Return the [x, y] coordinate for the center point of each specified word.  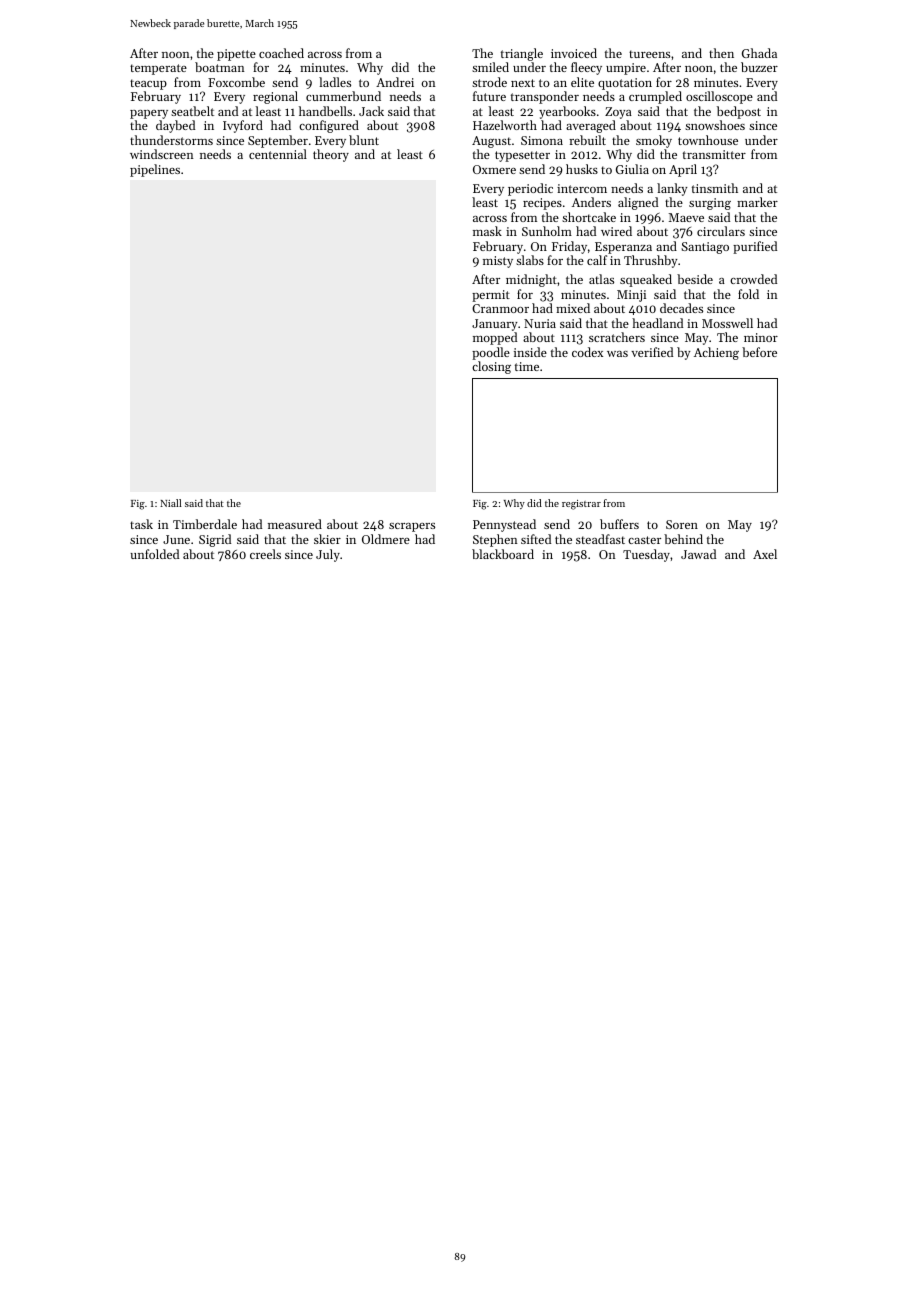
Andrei [395, 82]
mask [487, 231]
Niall [171, 503]
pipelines [155, 170]
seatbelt [192, 111]
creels [265, 554]
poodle [491, 353]
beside [695, 279]
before [759, 352]
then [721, 53]
